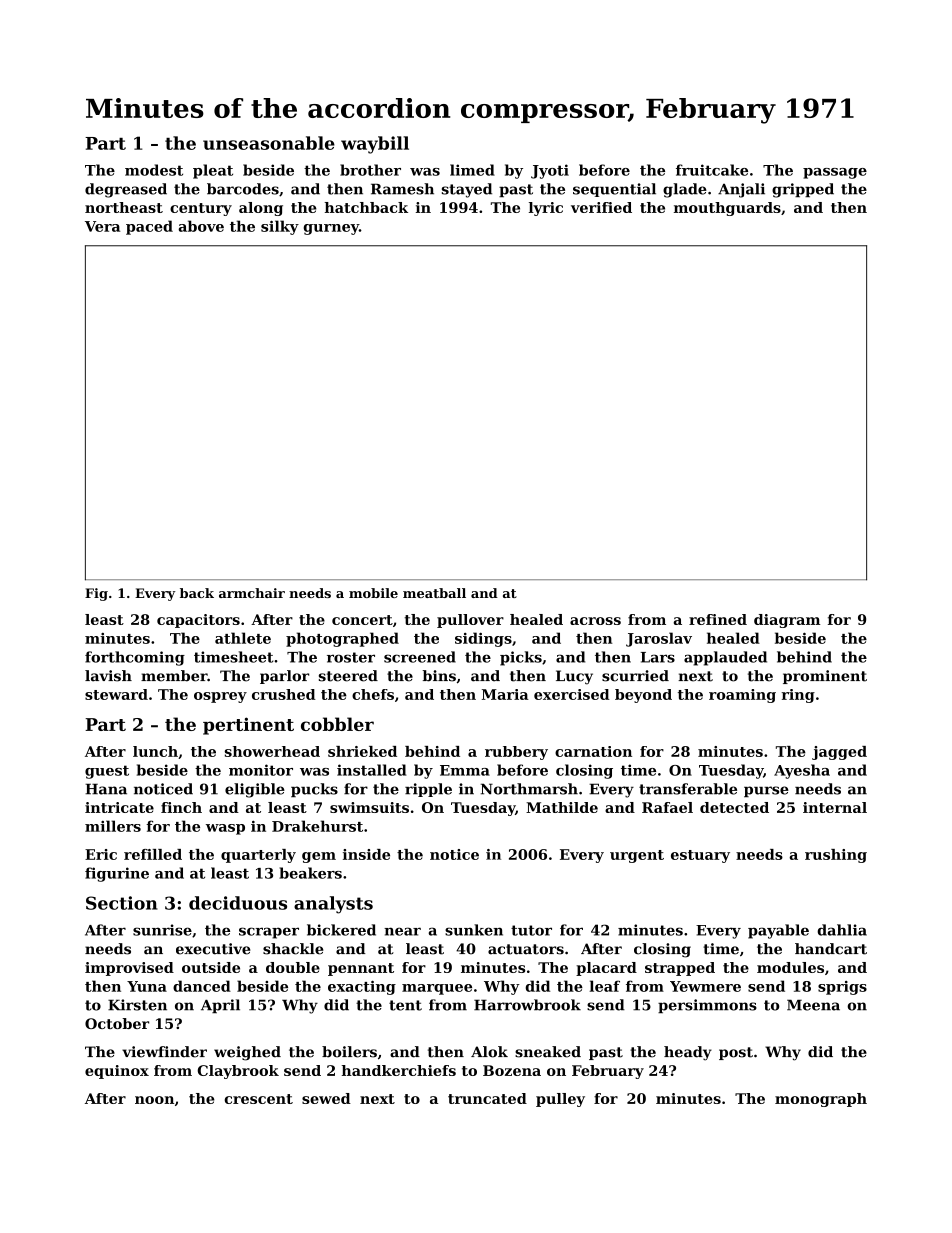 This screenshot has height=1233, width=952. Describe the element at coordinates (269, 143) in the screenshot. I see `unseasonable` at that location.
